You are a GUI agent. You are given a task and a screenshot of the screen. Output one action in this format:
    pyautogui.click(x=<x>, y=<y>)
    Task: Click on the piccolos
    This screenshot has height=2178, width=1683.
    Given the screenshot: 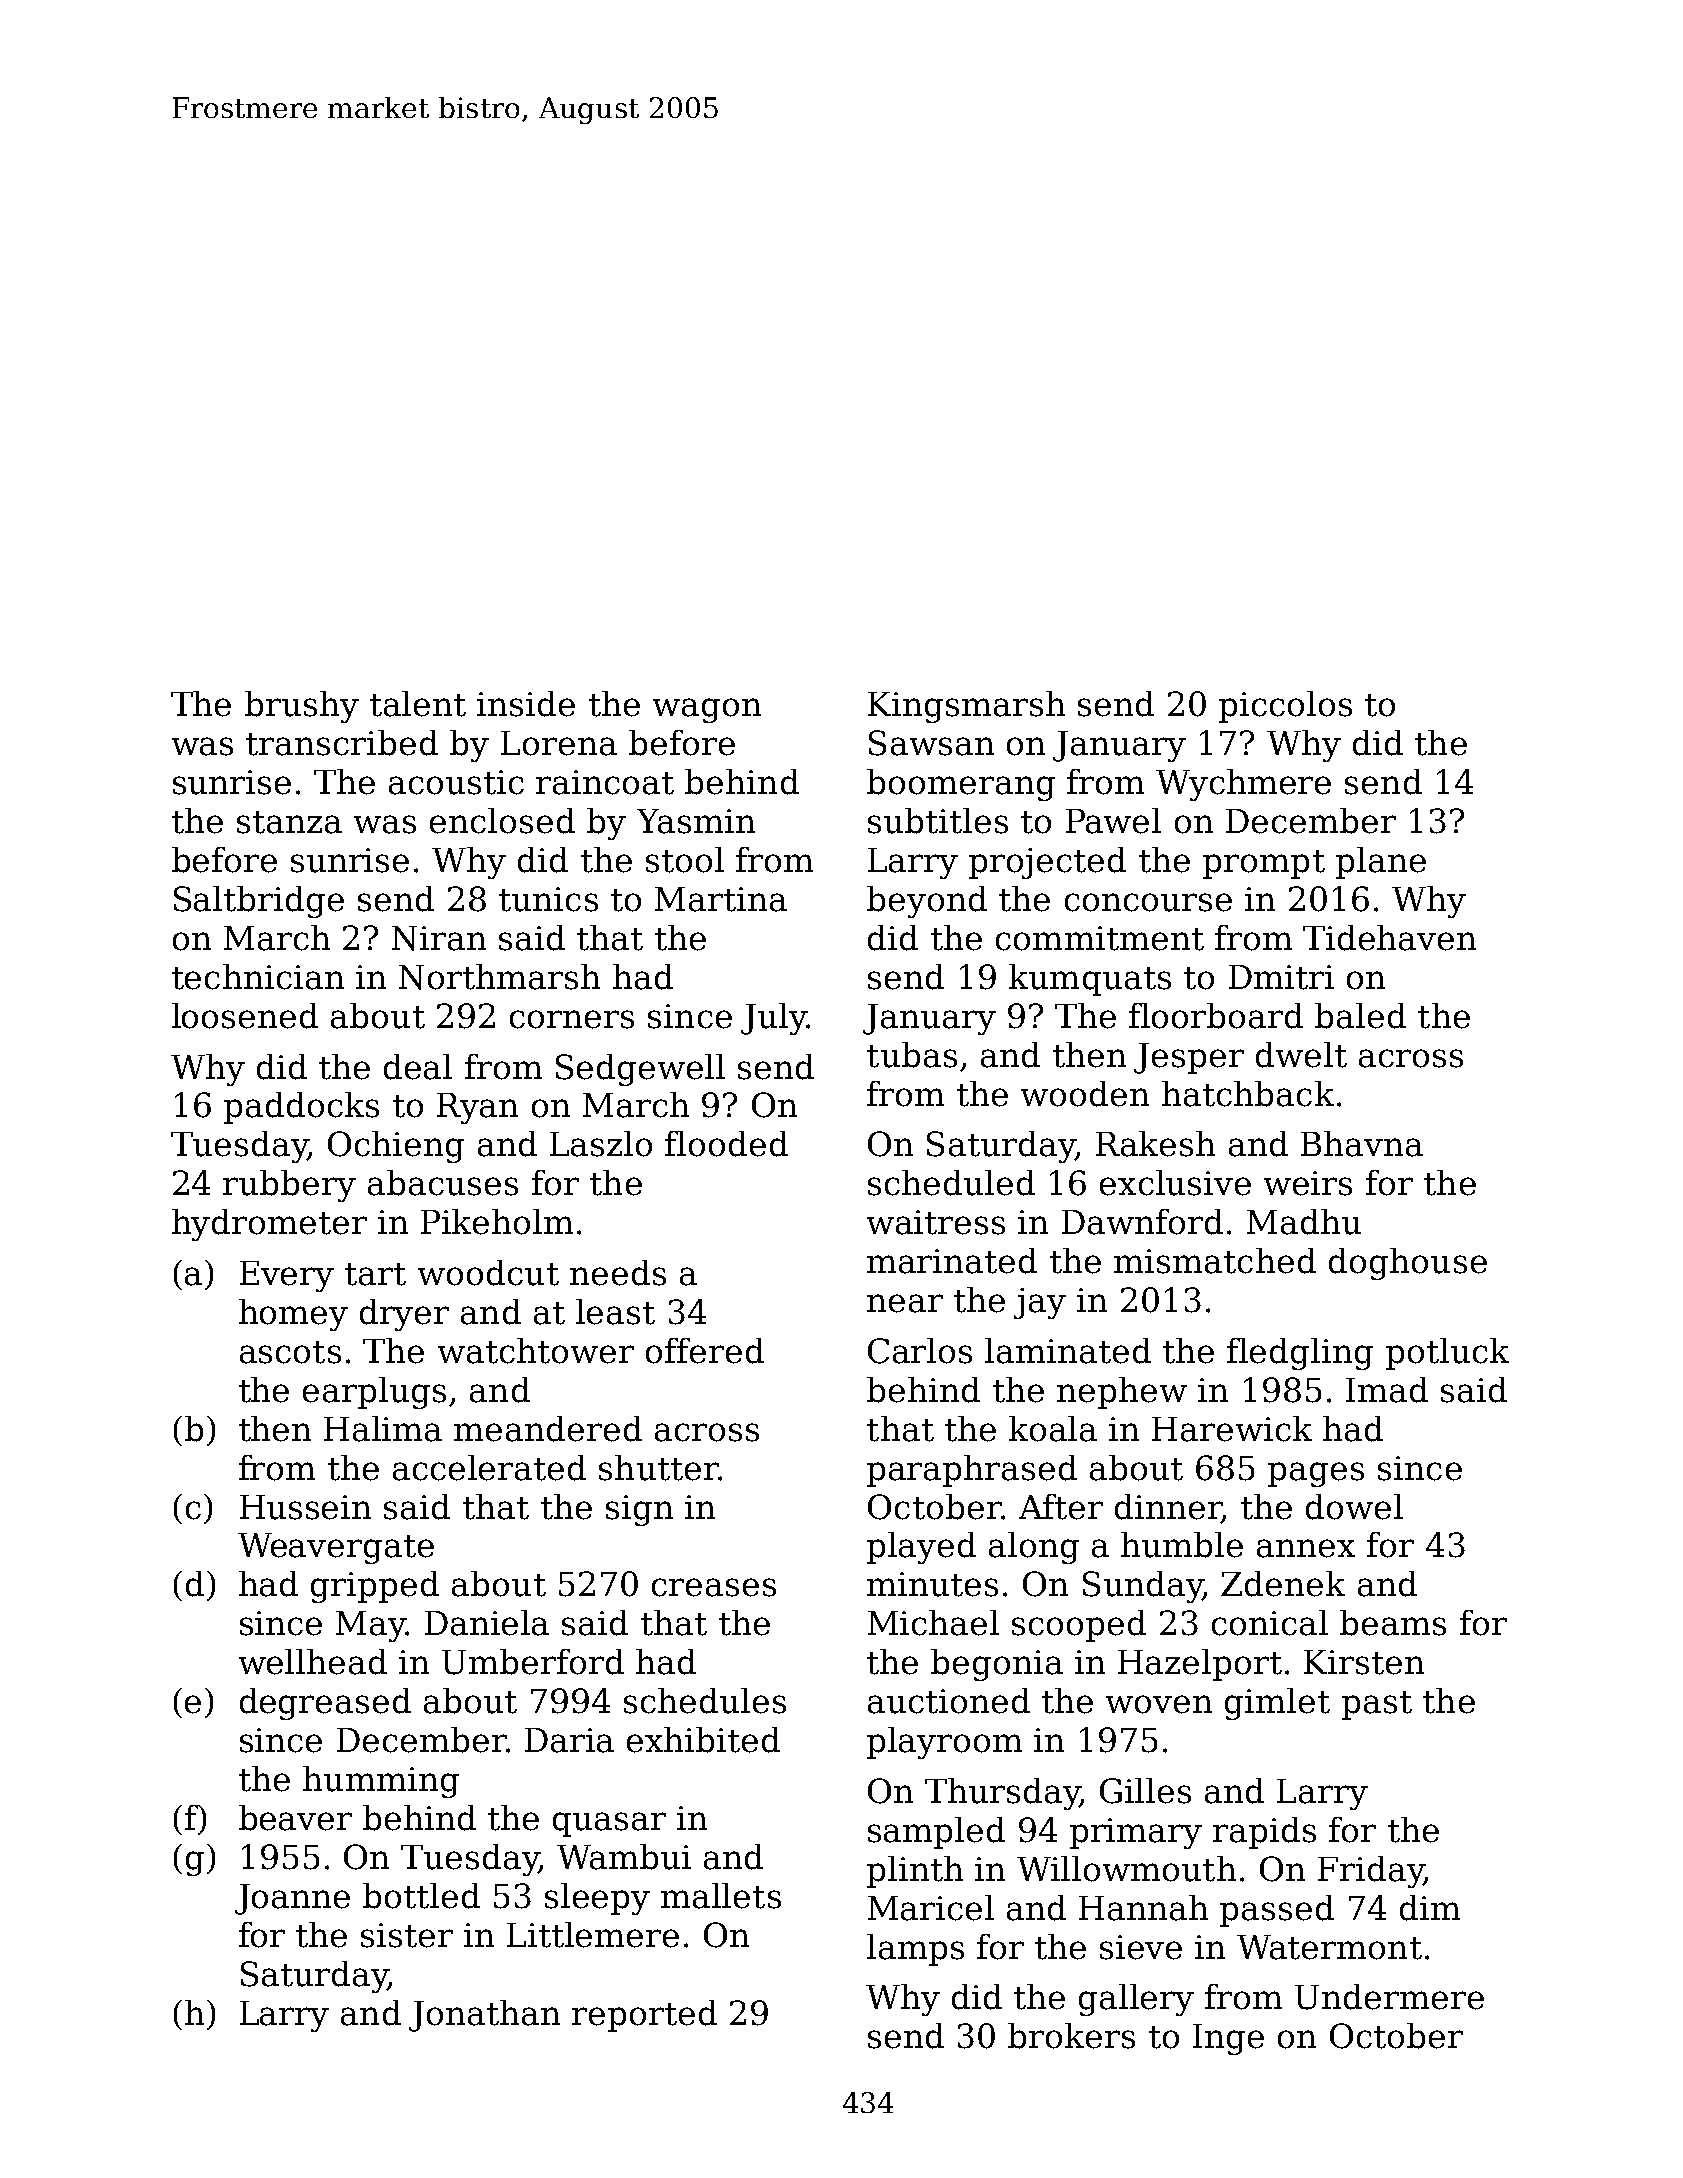 What is the action you would take?
    pyautogui.click(x=1285, y=707)
